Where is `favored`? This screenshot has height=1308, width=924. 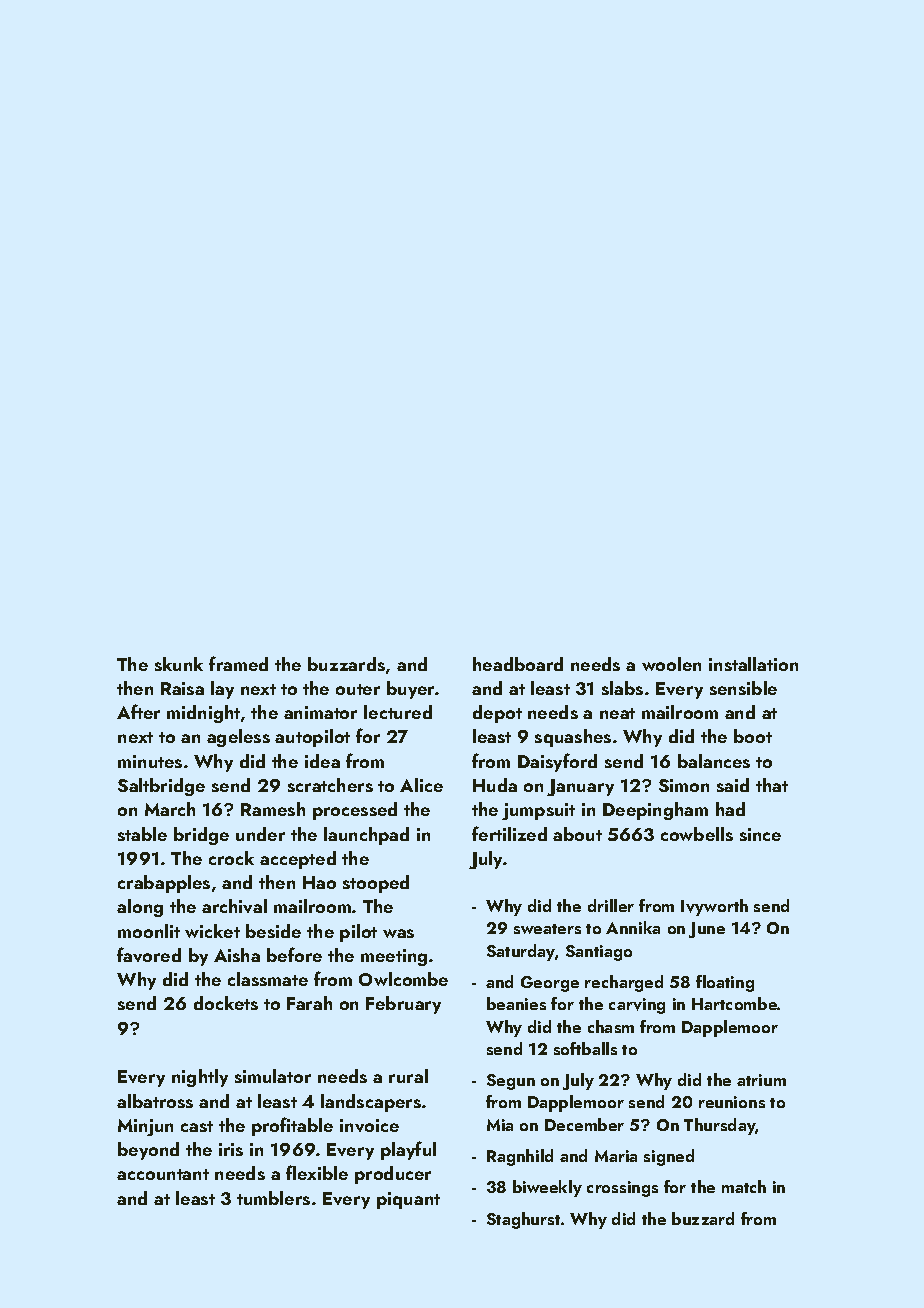 favored is located at coordinates (149, 954).
